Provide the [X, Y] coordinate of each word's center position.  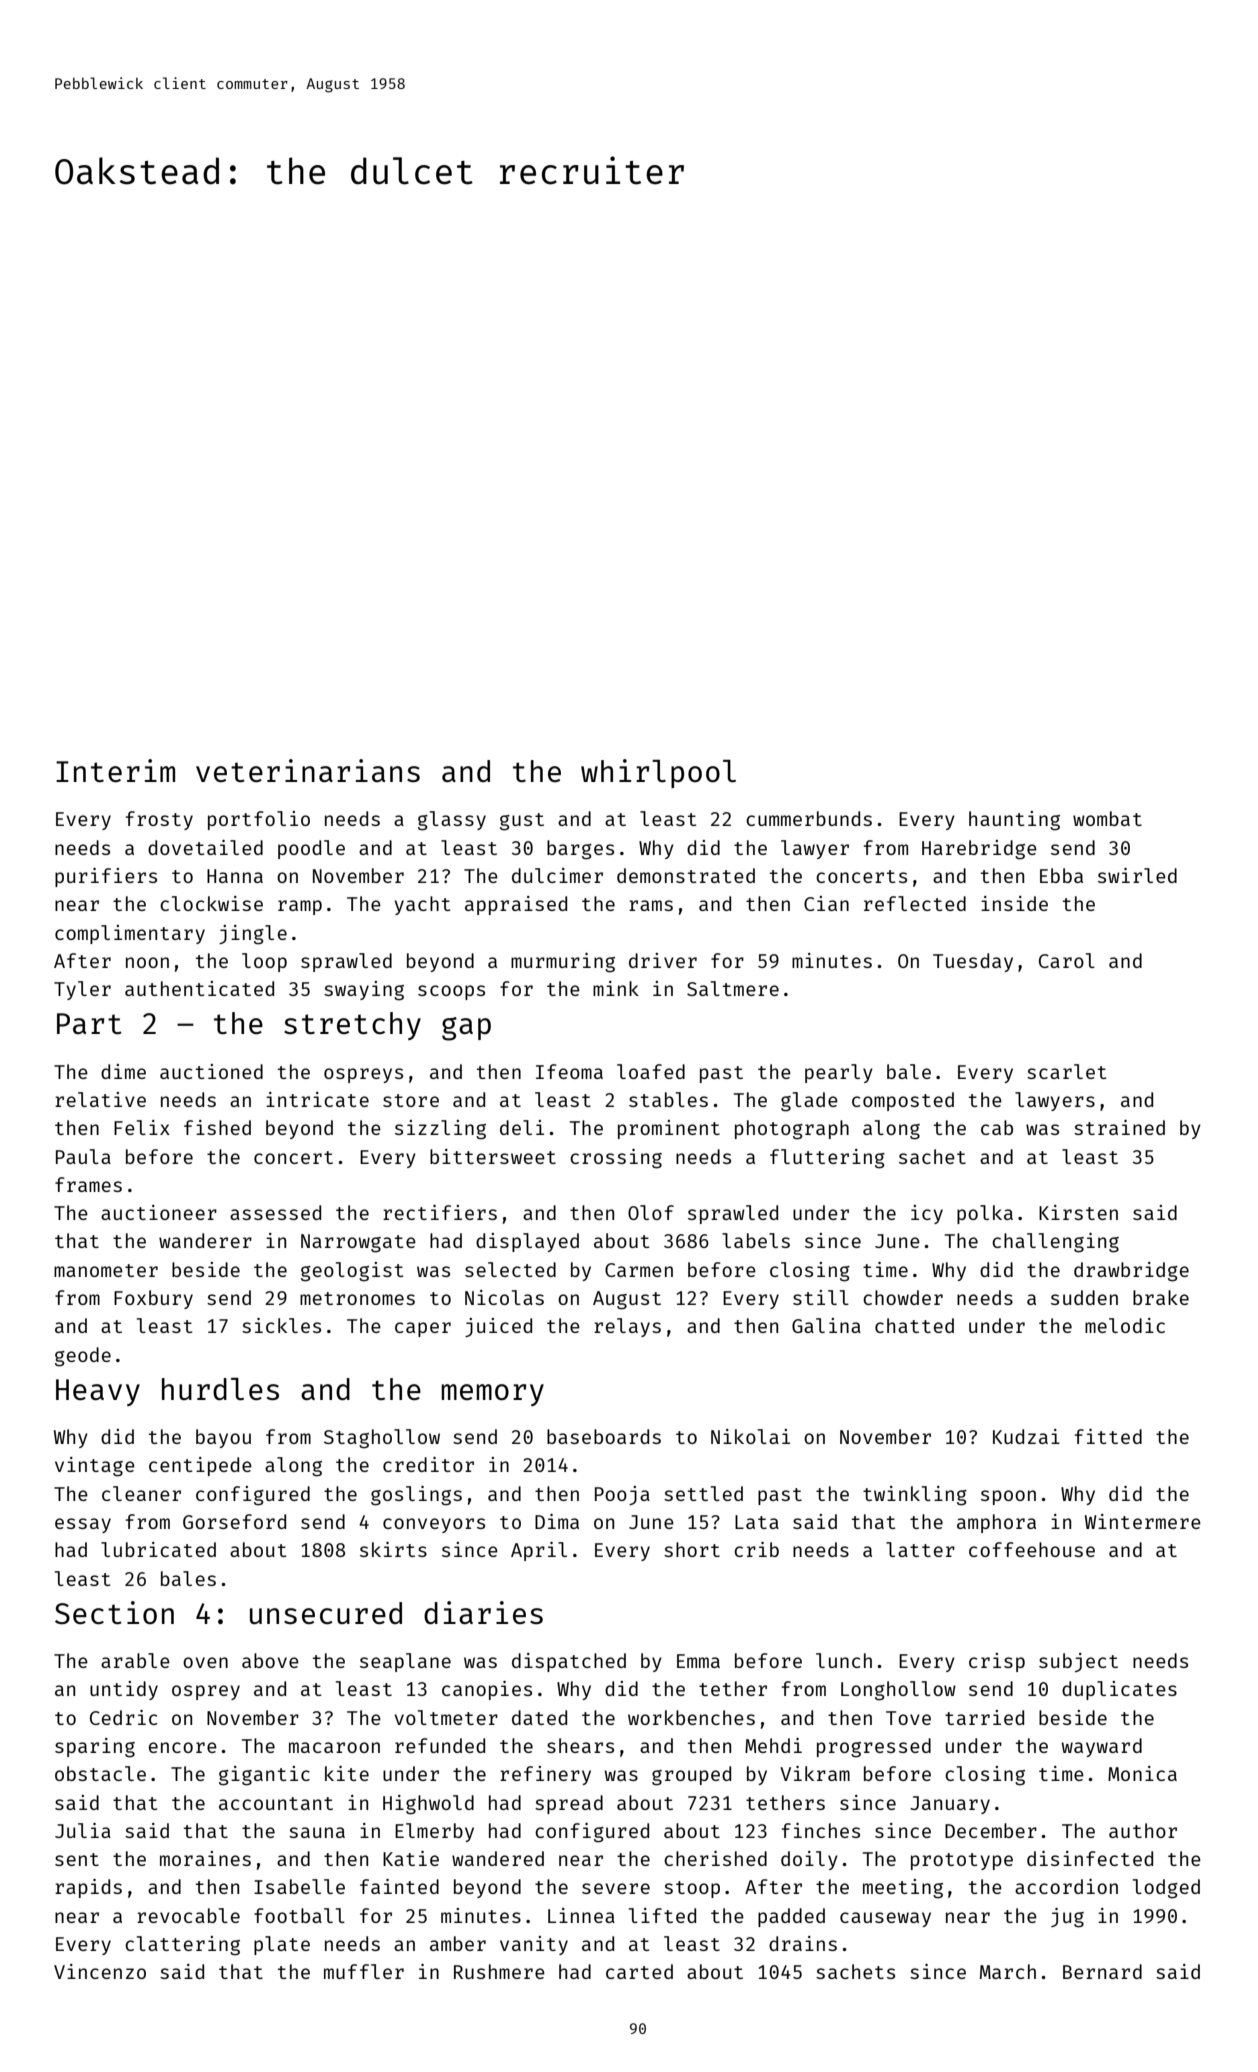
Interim [115, 770]
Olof [651, 1212]
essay [83, 1525]
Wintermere [1143, 1521]
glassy [452, 821]
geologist [352, 1272]
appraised [516, 905]
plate [282, 1945]
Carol [1067, 960]
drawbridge [1131, 1272]
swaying [364, 991]
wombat [1107, 818]
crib [756, 1549]
